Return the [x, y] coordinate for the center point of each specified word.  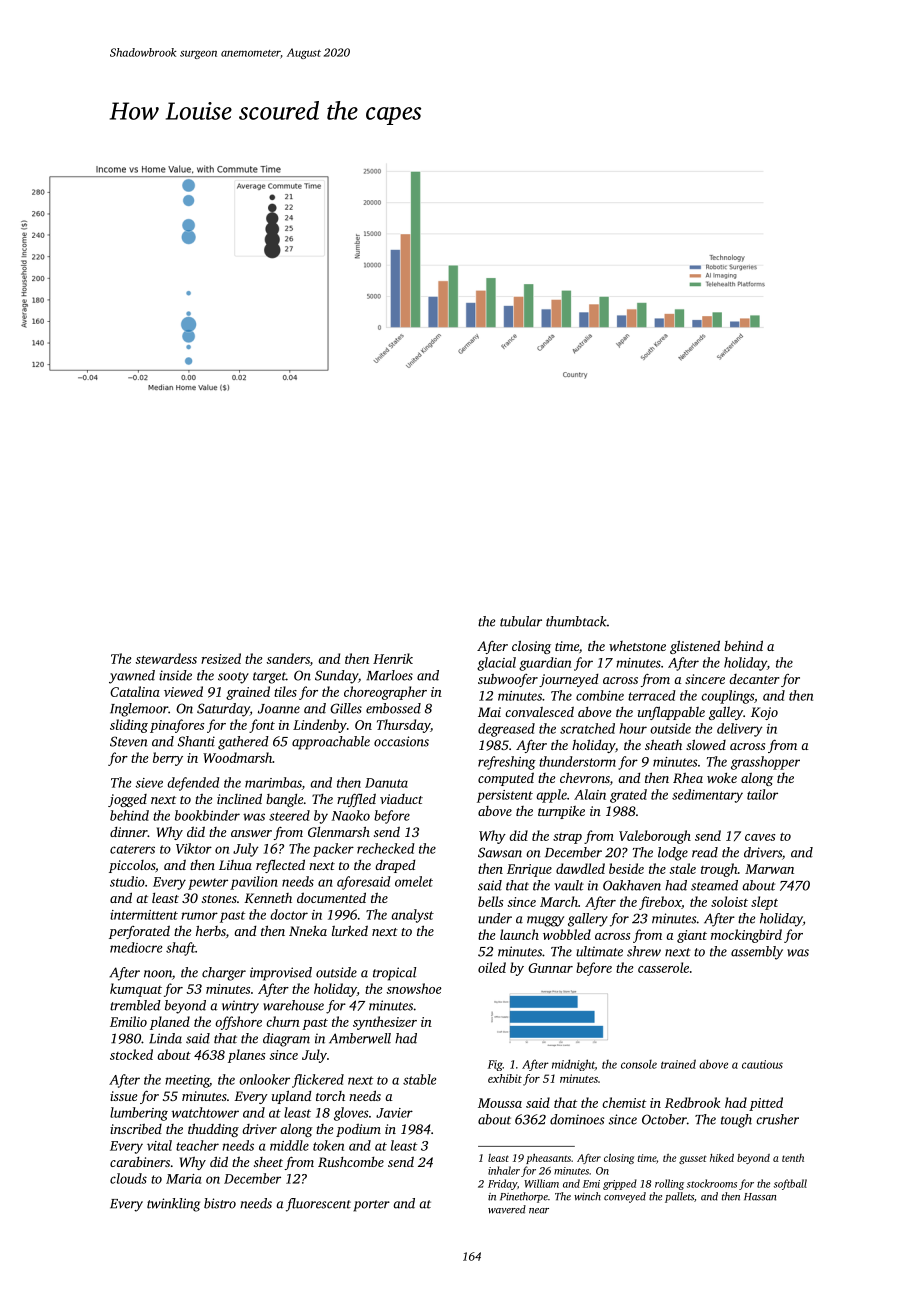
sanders [288, 658]
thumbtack [576, 621]
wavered [507, 1209]
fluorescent [318, 1205]
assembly [757, 953]
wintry [240, 1007]
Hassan [760, 1197]
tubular [521, 621]
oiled [492, 967]
